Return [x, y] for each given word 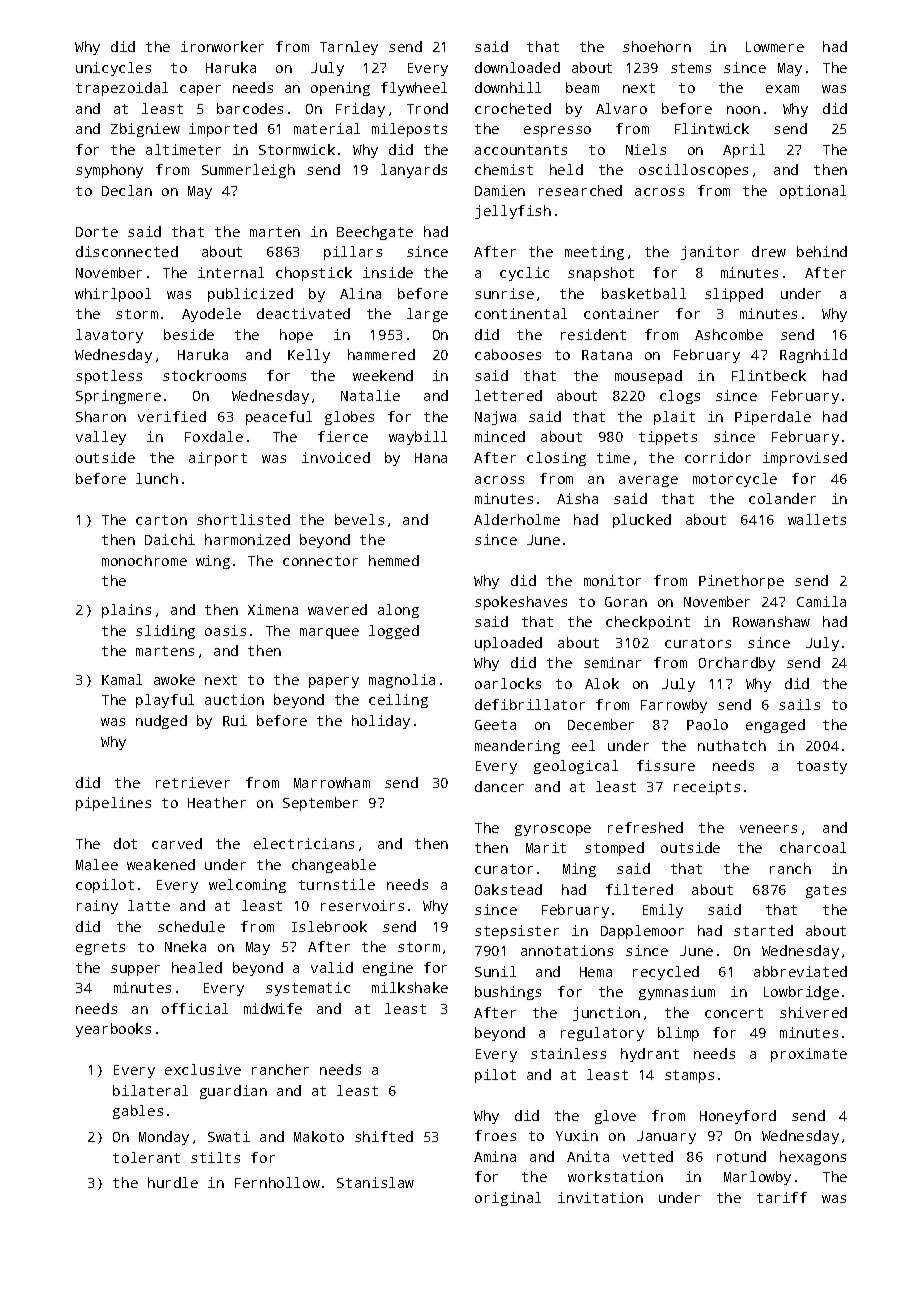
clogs [680, 397]
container [621, 313]
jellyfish [513, 212]
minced [500, 436]
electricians [304, 843]
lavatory [109, 336]
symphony [109, 171]
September [320, 804]
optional [813, 192]
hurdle [173, 1182]
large [427, 315]
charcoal [813, 847]
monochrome [144, 560]
